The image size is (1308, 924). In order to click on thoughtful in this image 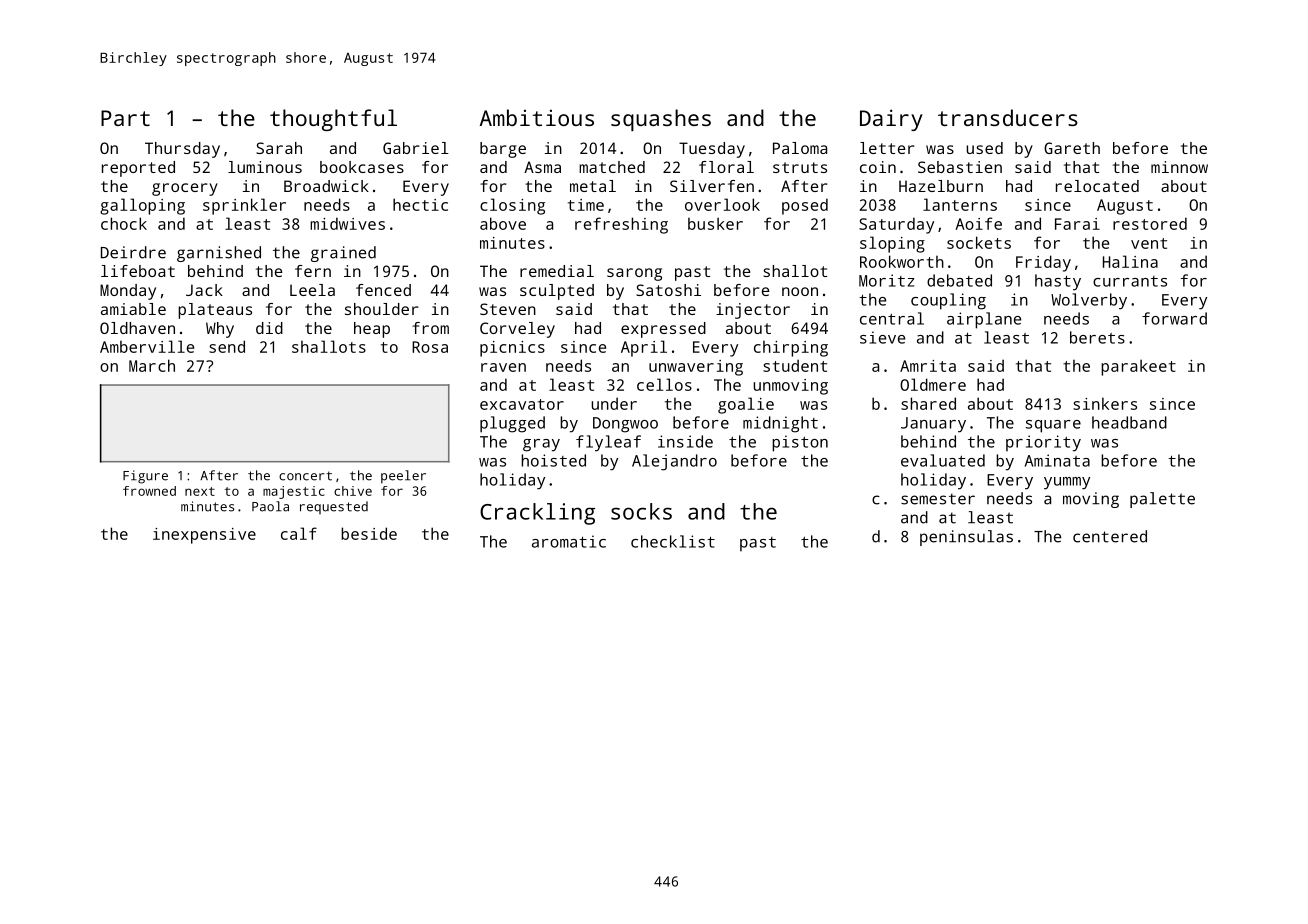, I will do `click(333, 120)`.
